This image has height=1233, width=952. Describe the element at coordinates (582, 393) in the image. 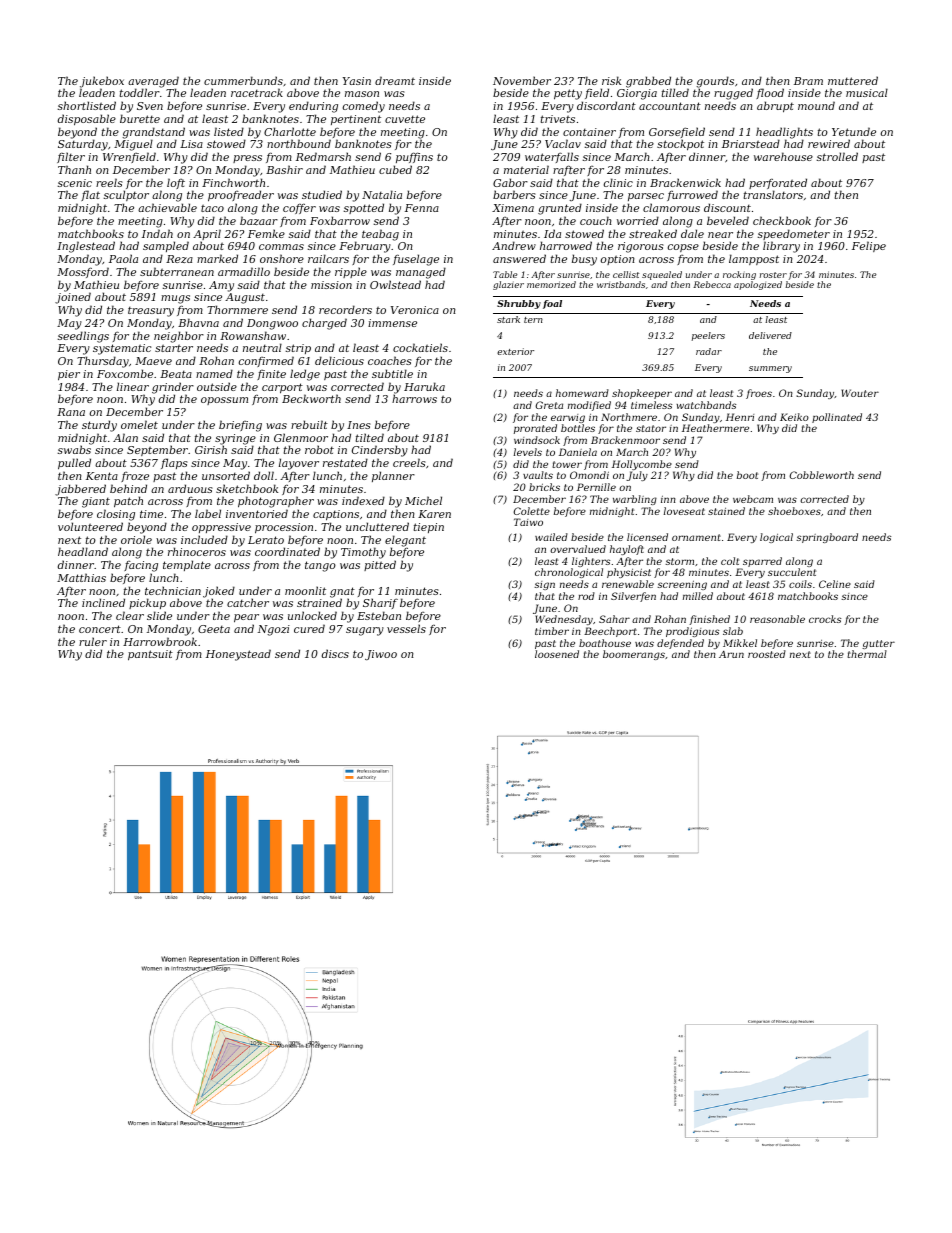

I see `homeward` at that location.
